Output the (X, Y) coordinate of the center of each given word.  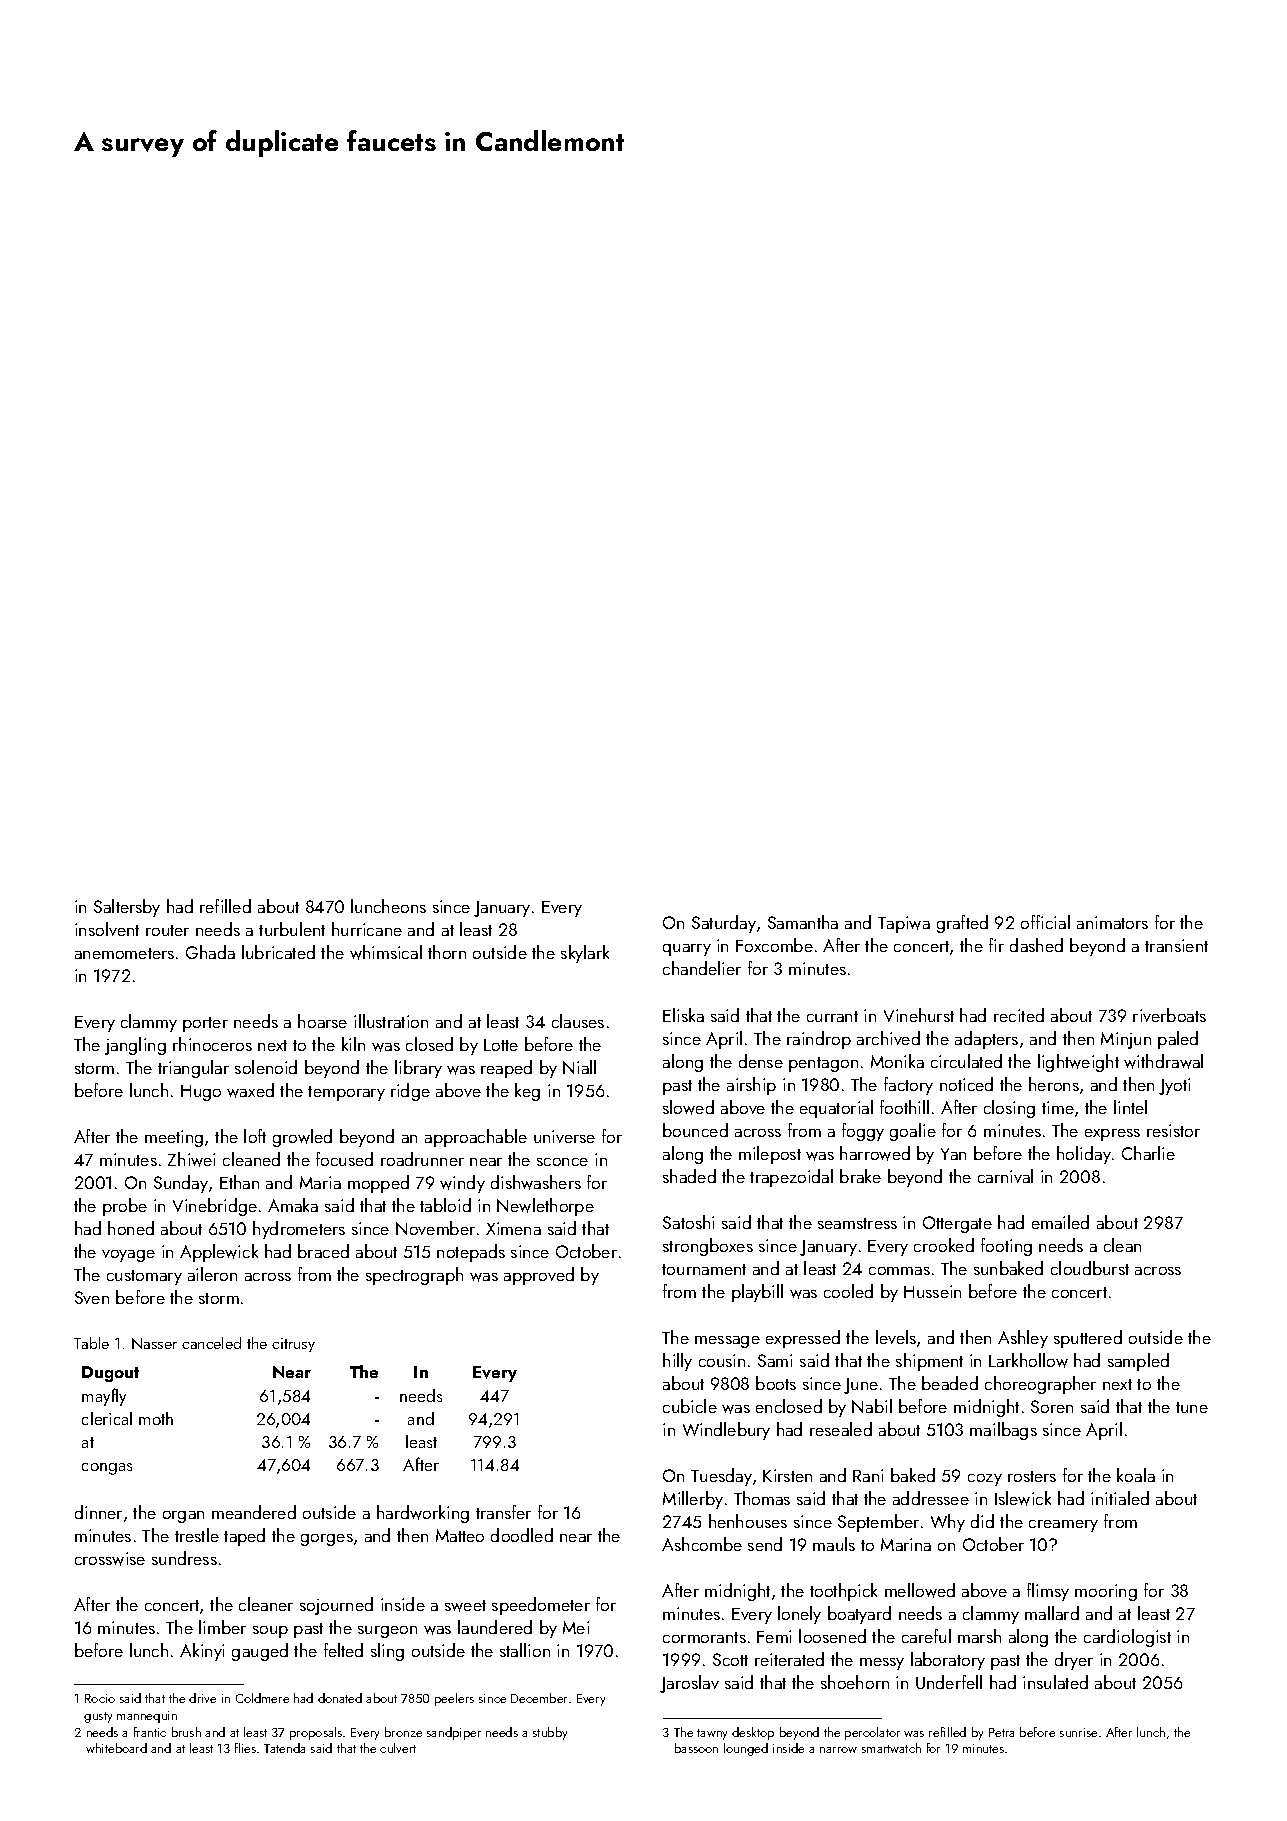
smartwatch (891, 1748)
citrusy (293, 1345)
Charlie (1148, 1153)
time (1058, 1107)
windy (462, 1184)
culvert (398, 1748)
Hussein (932, 1291)
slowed (688, 1107)
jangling (135, 1046)
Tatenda (284, 1748)
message (727, 1342)
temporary (346, 1093)
